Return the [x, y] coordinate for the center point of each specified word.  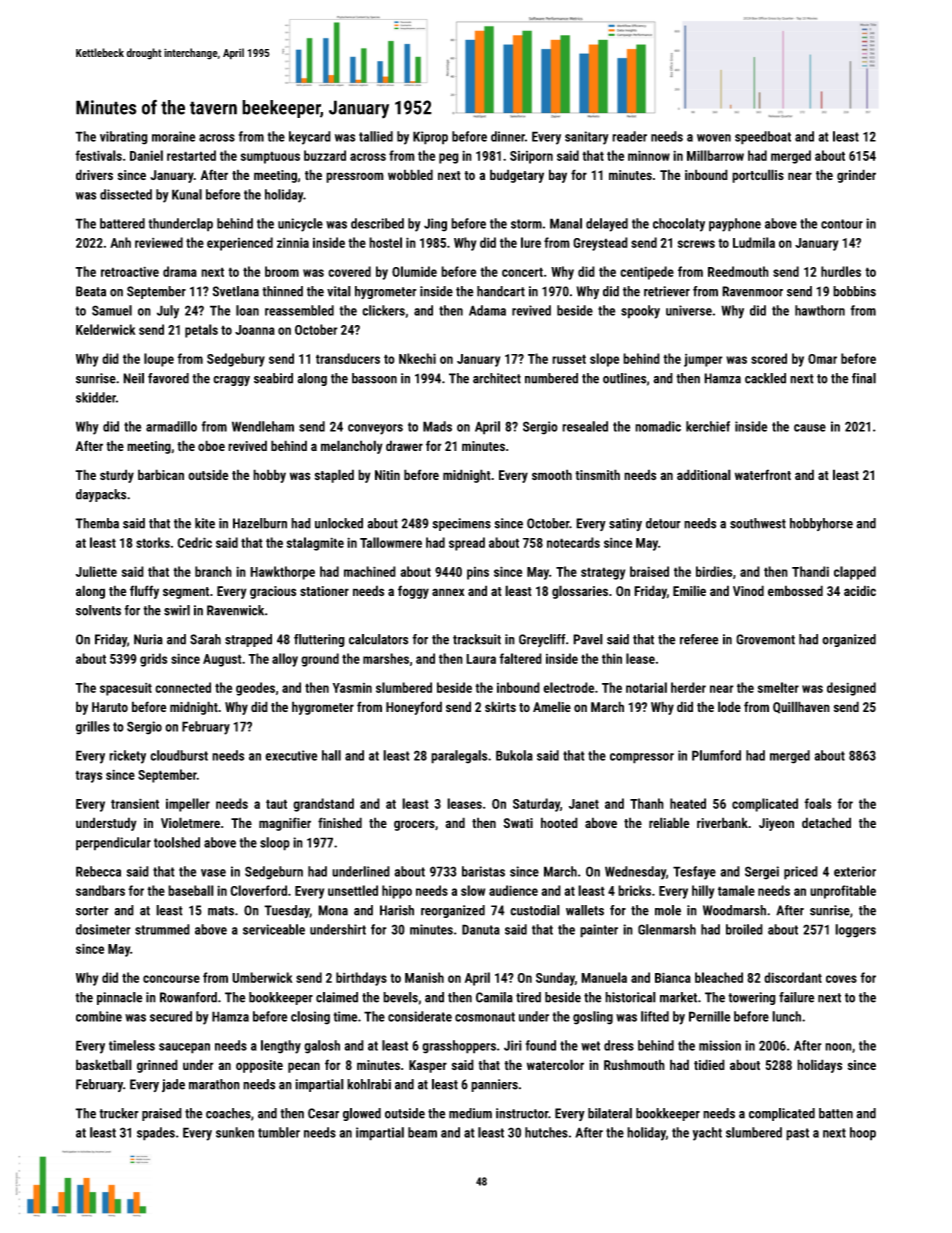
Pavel [588, 639]
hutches [546, 1132]
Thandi [810, 571]
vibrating [124, 138]
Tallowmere [391, 542]
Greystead [600, 244]
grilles [93, 728]
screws [696, 244]
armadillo [171, 426]
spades [156, 1134]
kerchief [708, 426]
